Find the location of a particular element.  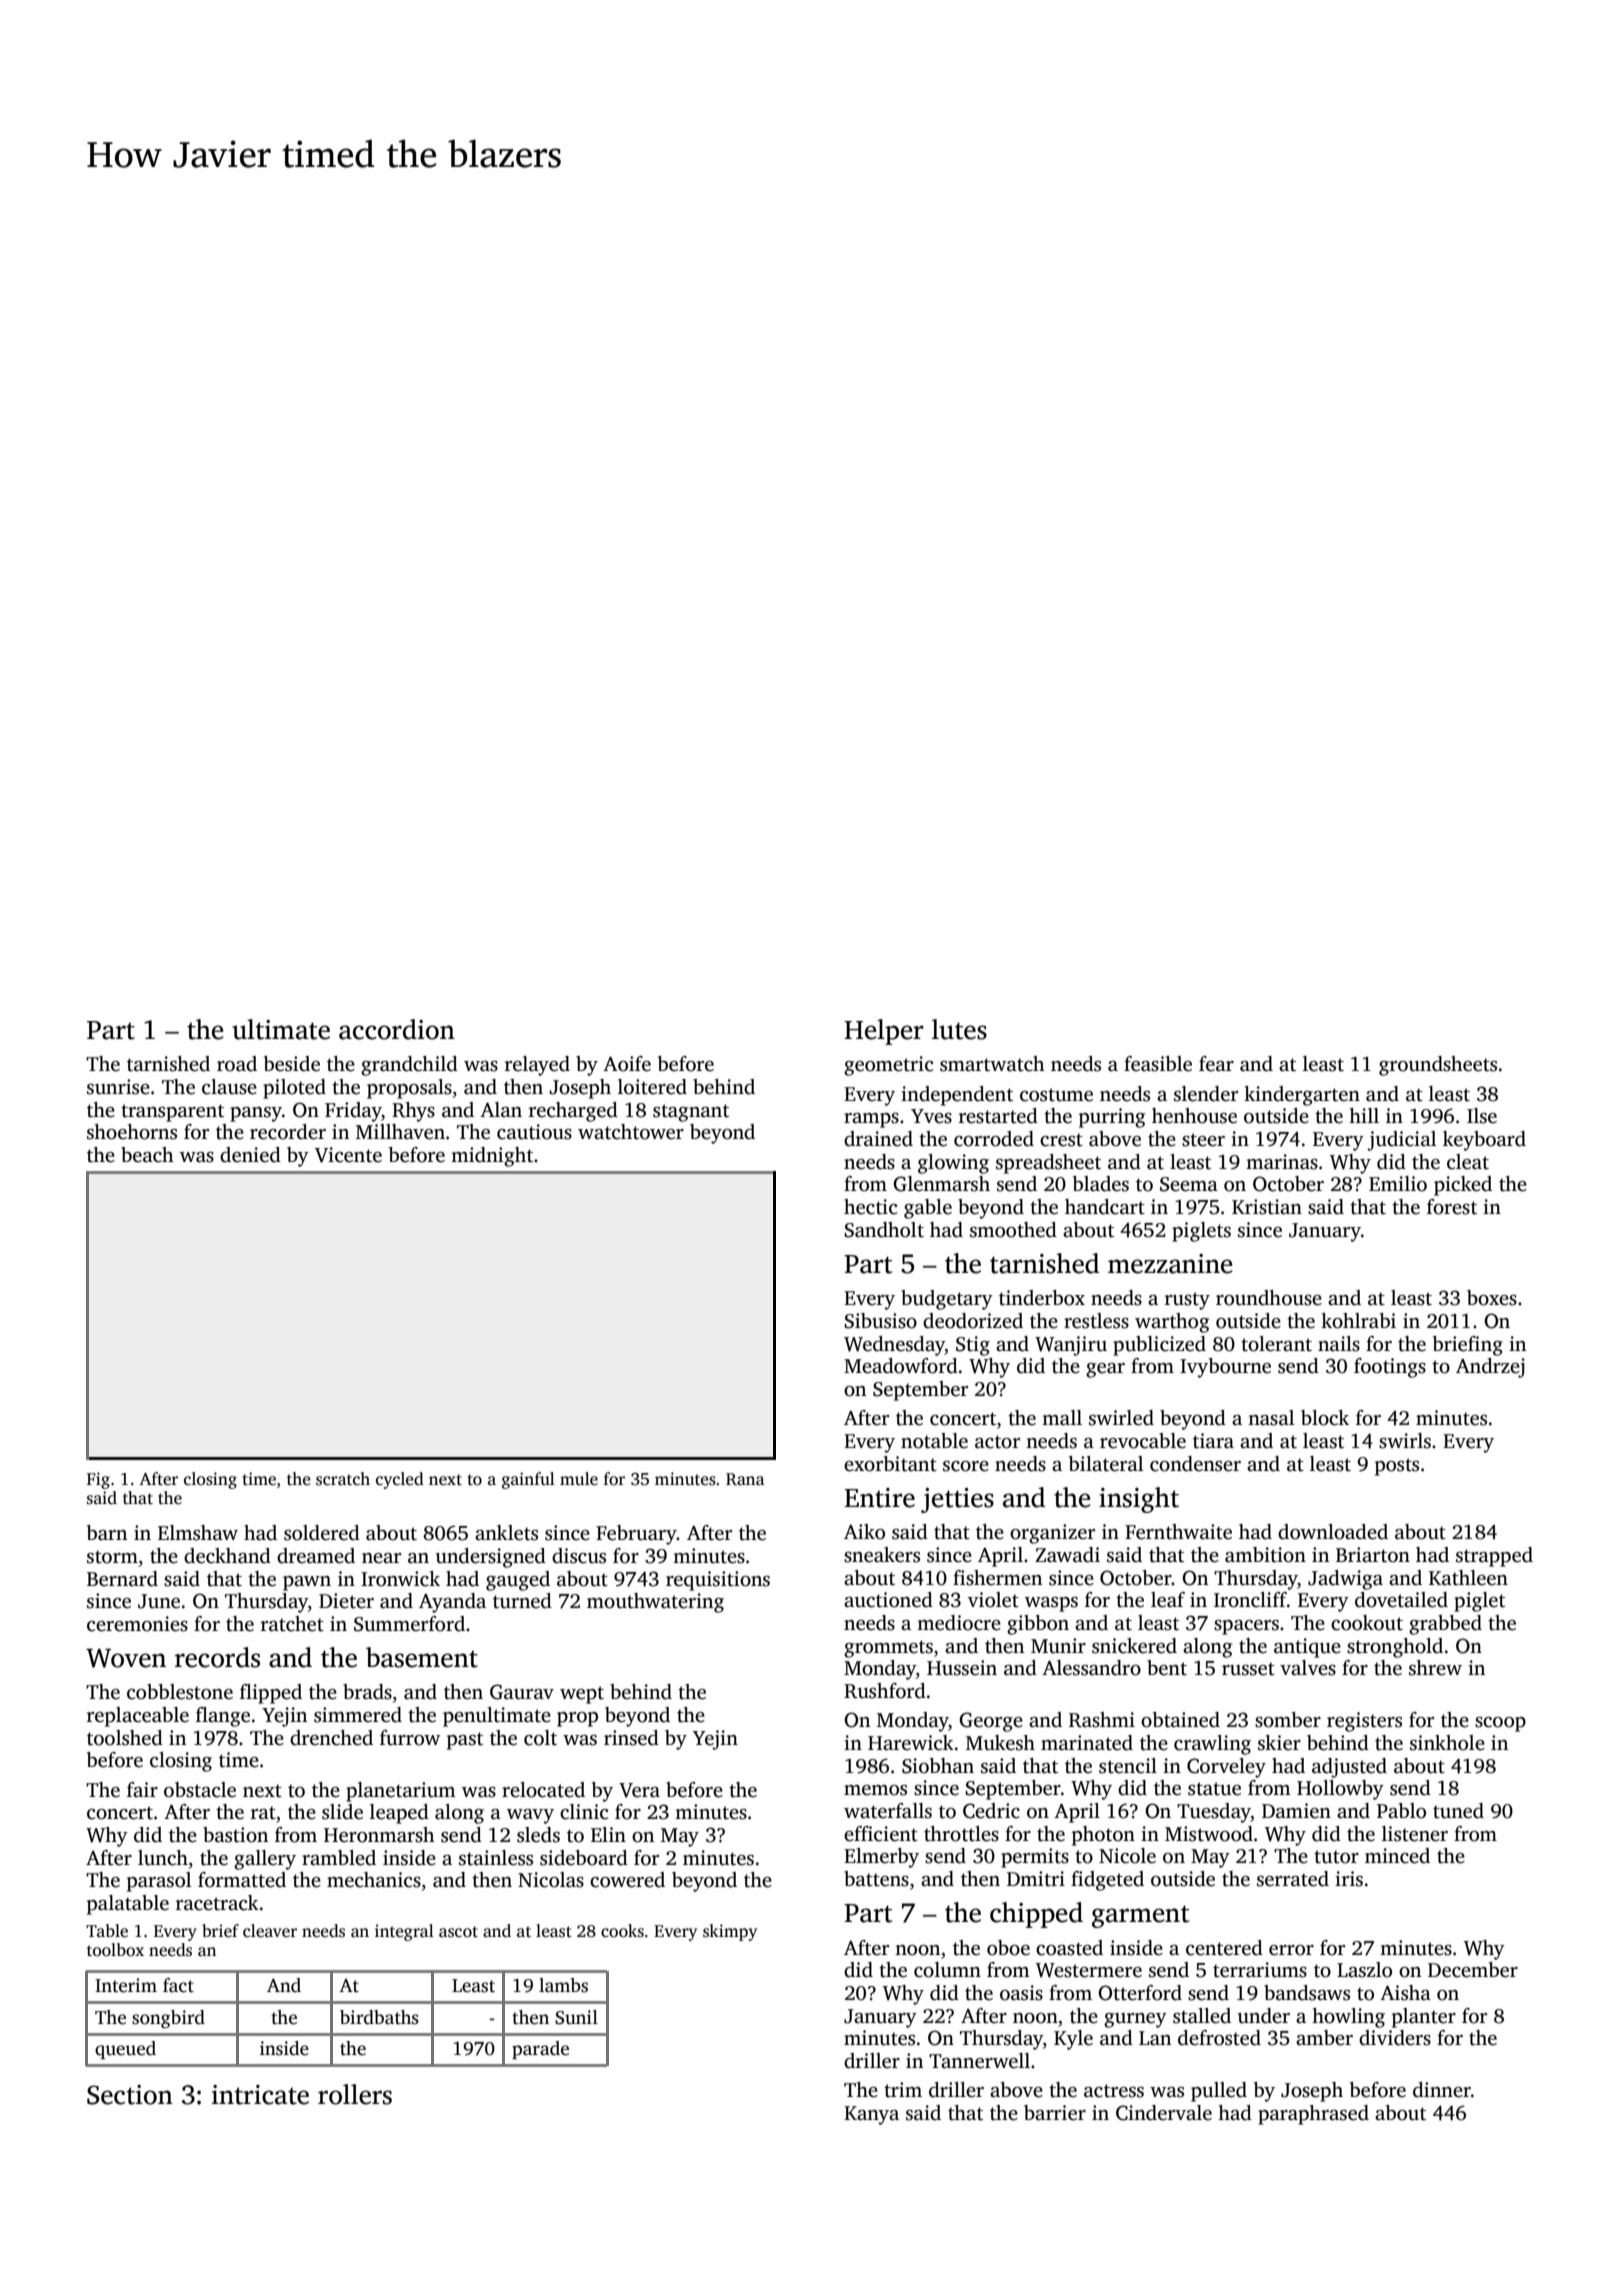

Woven is located at coordinates (126, 1658).
